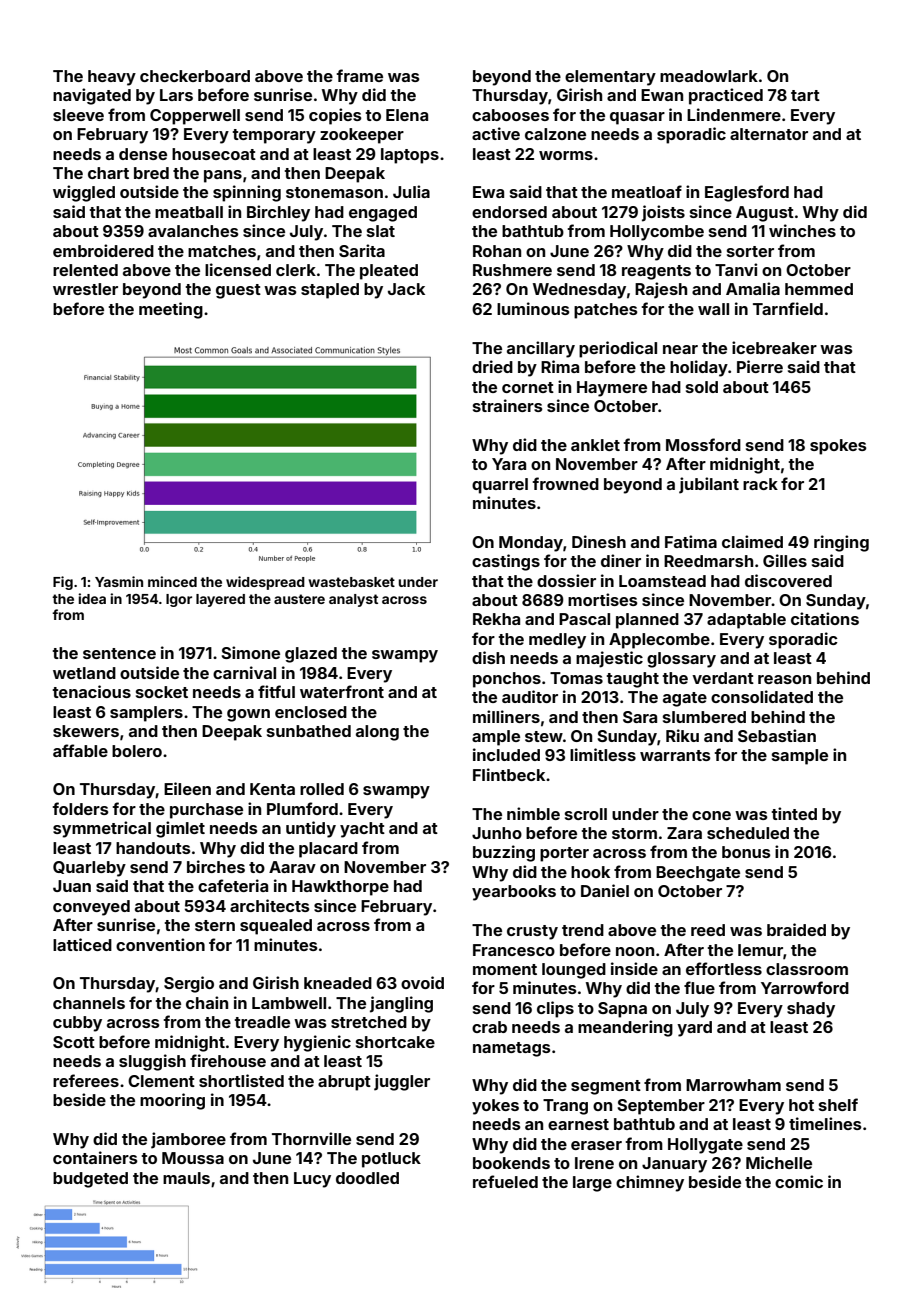  I want to click on heavy, so click(112, 78).
